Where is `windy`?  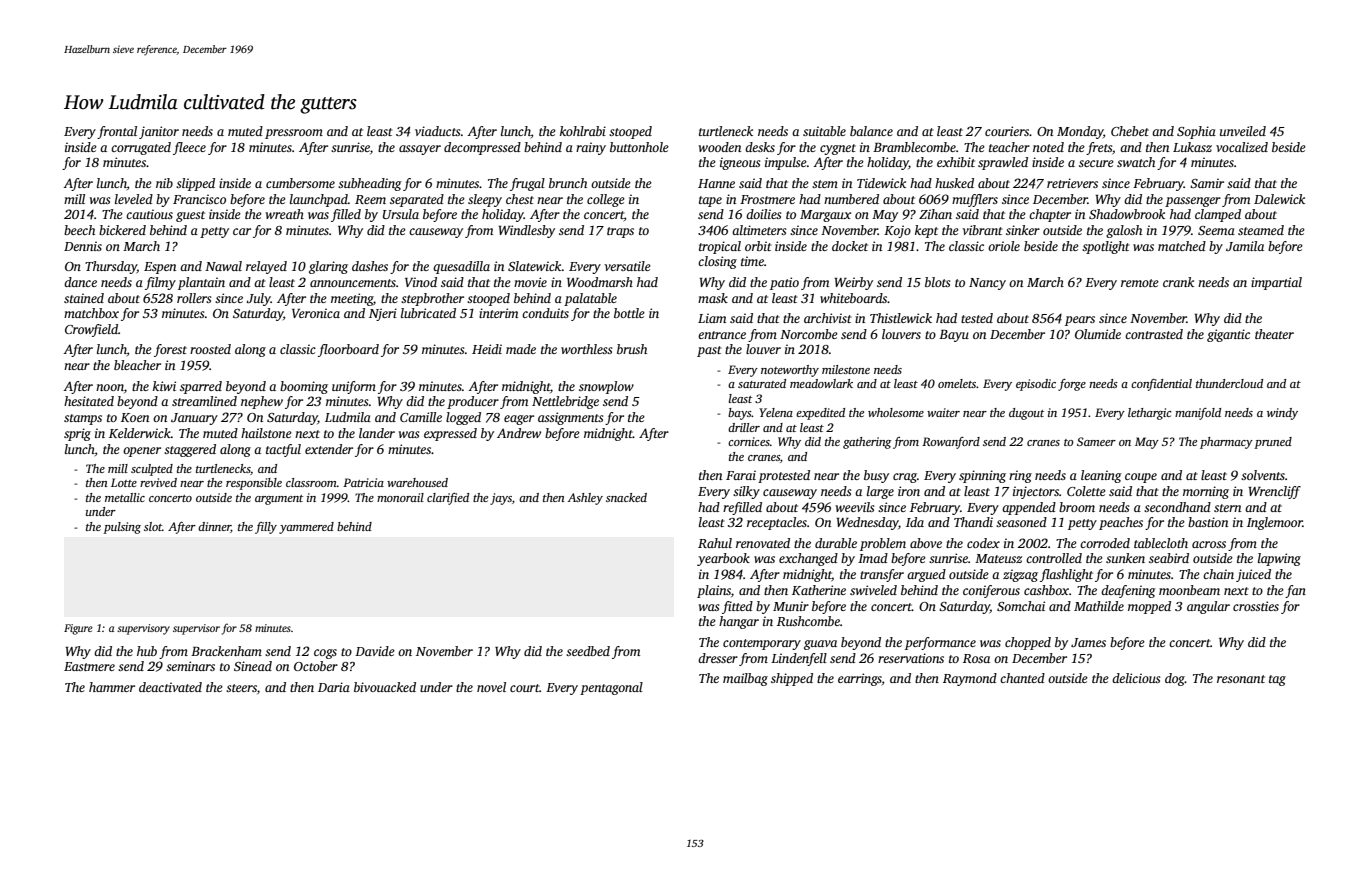 windy is located at coordinates (1282, 414).
